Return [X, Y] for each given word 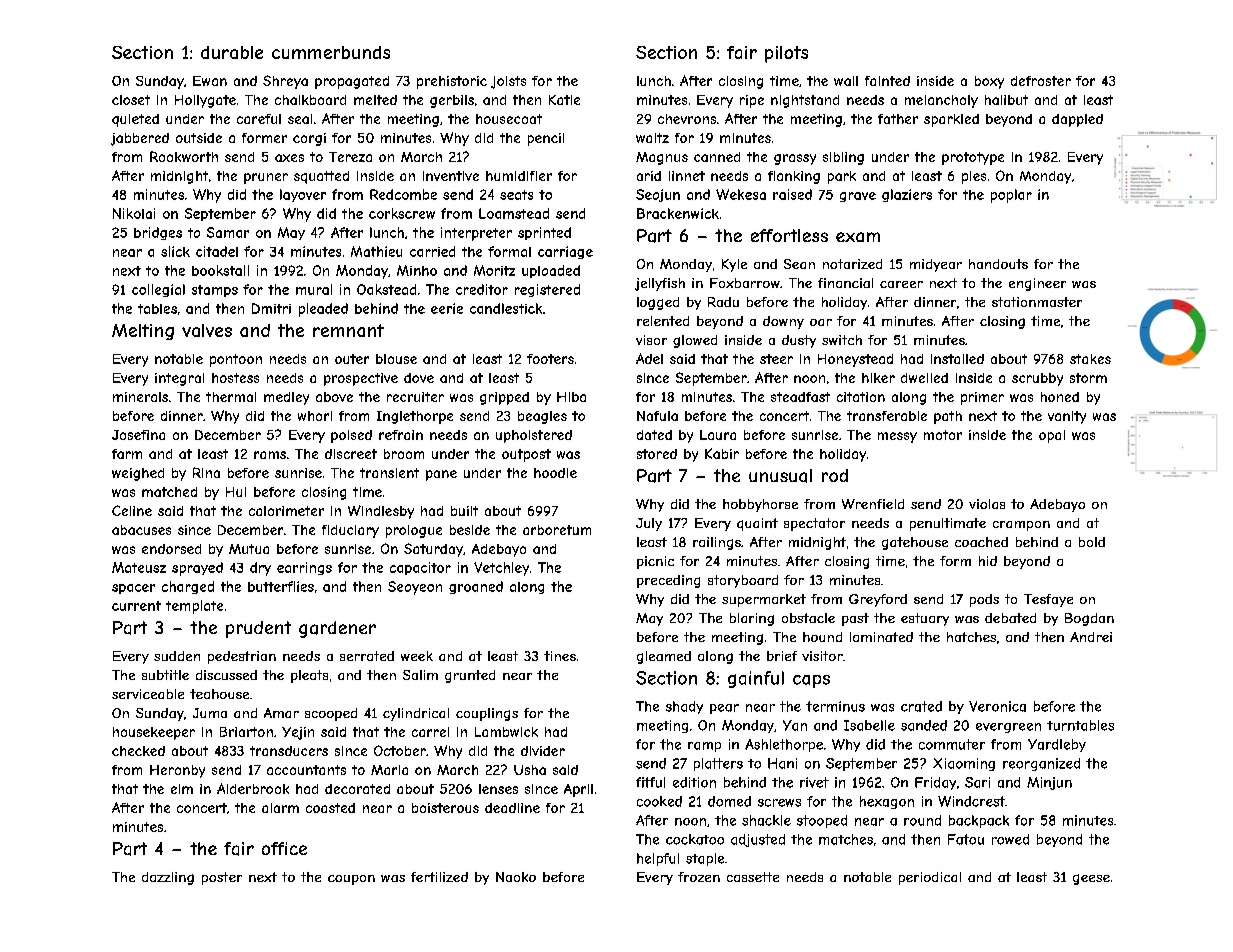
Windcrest [971, 801]
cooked [659, 801]
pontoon [236, 360]
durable [232, 52]
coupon [351, 880]
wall [846, 81]
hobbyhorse [760, 505]
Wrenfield [873, 504]
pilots [786, 54]
